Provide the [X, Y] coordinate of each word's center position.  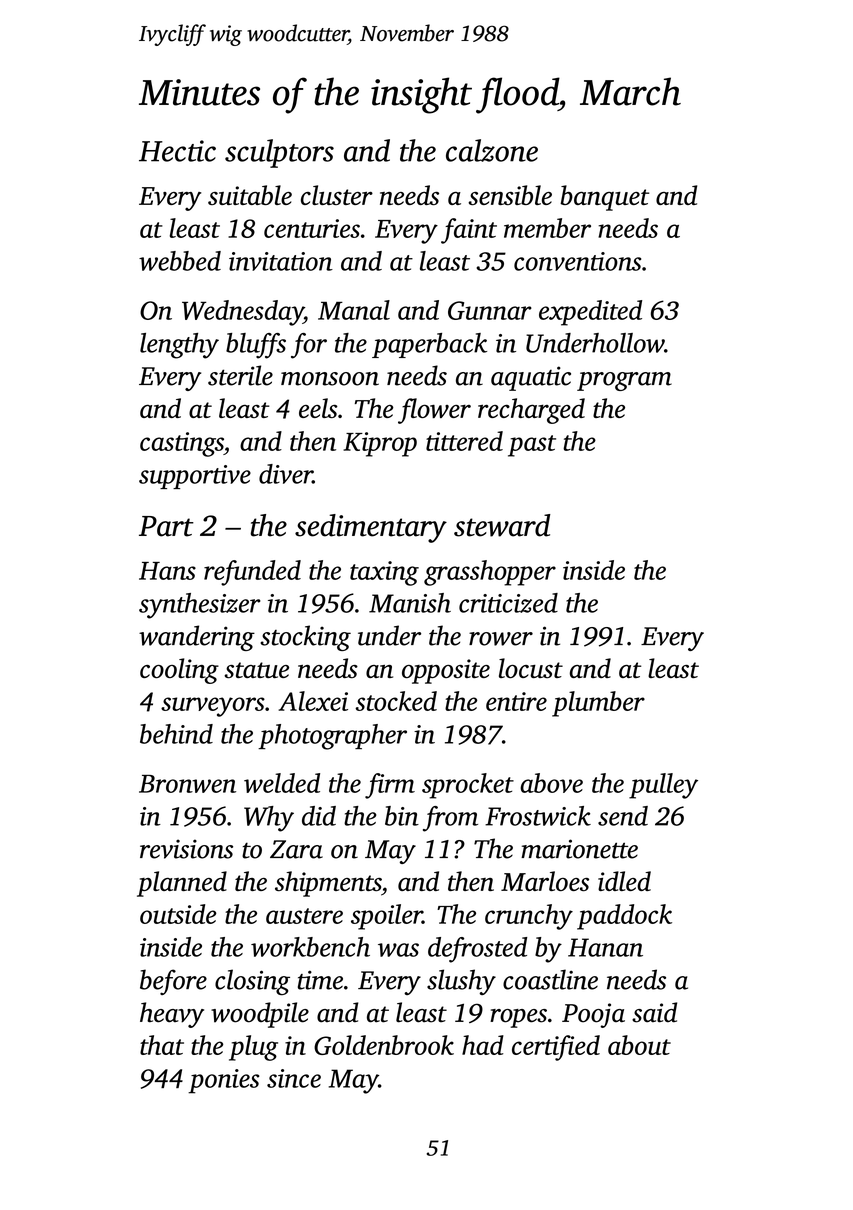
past [532, 446]
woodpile [260, 1015]
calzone [492, 150]
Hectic [177, 151]
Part [166, 526]
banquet [604, 198]
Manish [410, 603]
